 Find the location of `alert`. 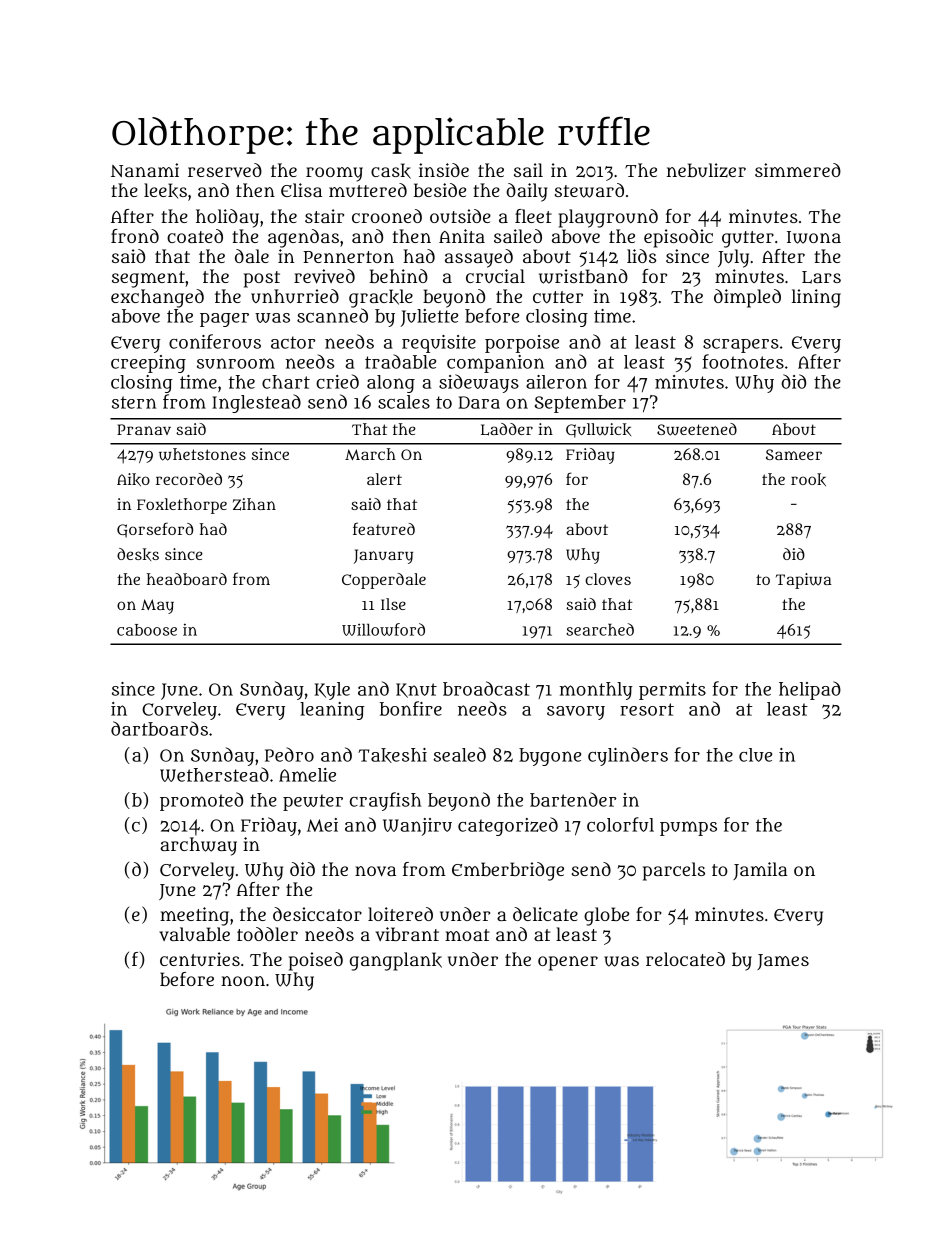

alert is located at coordinates (384, 479).
